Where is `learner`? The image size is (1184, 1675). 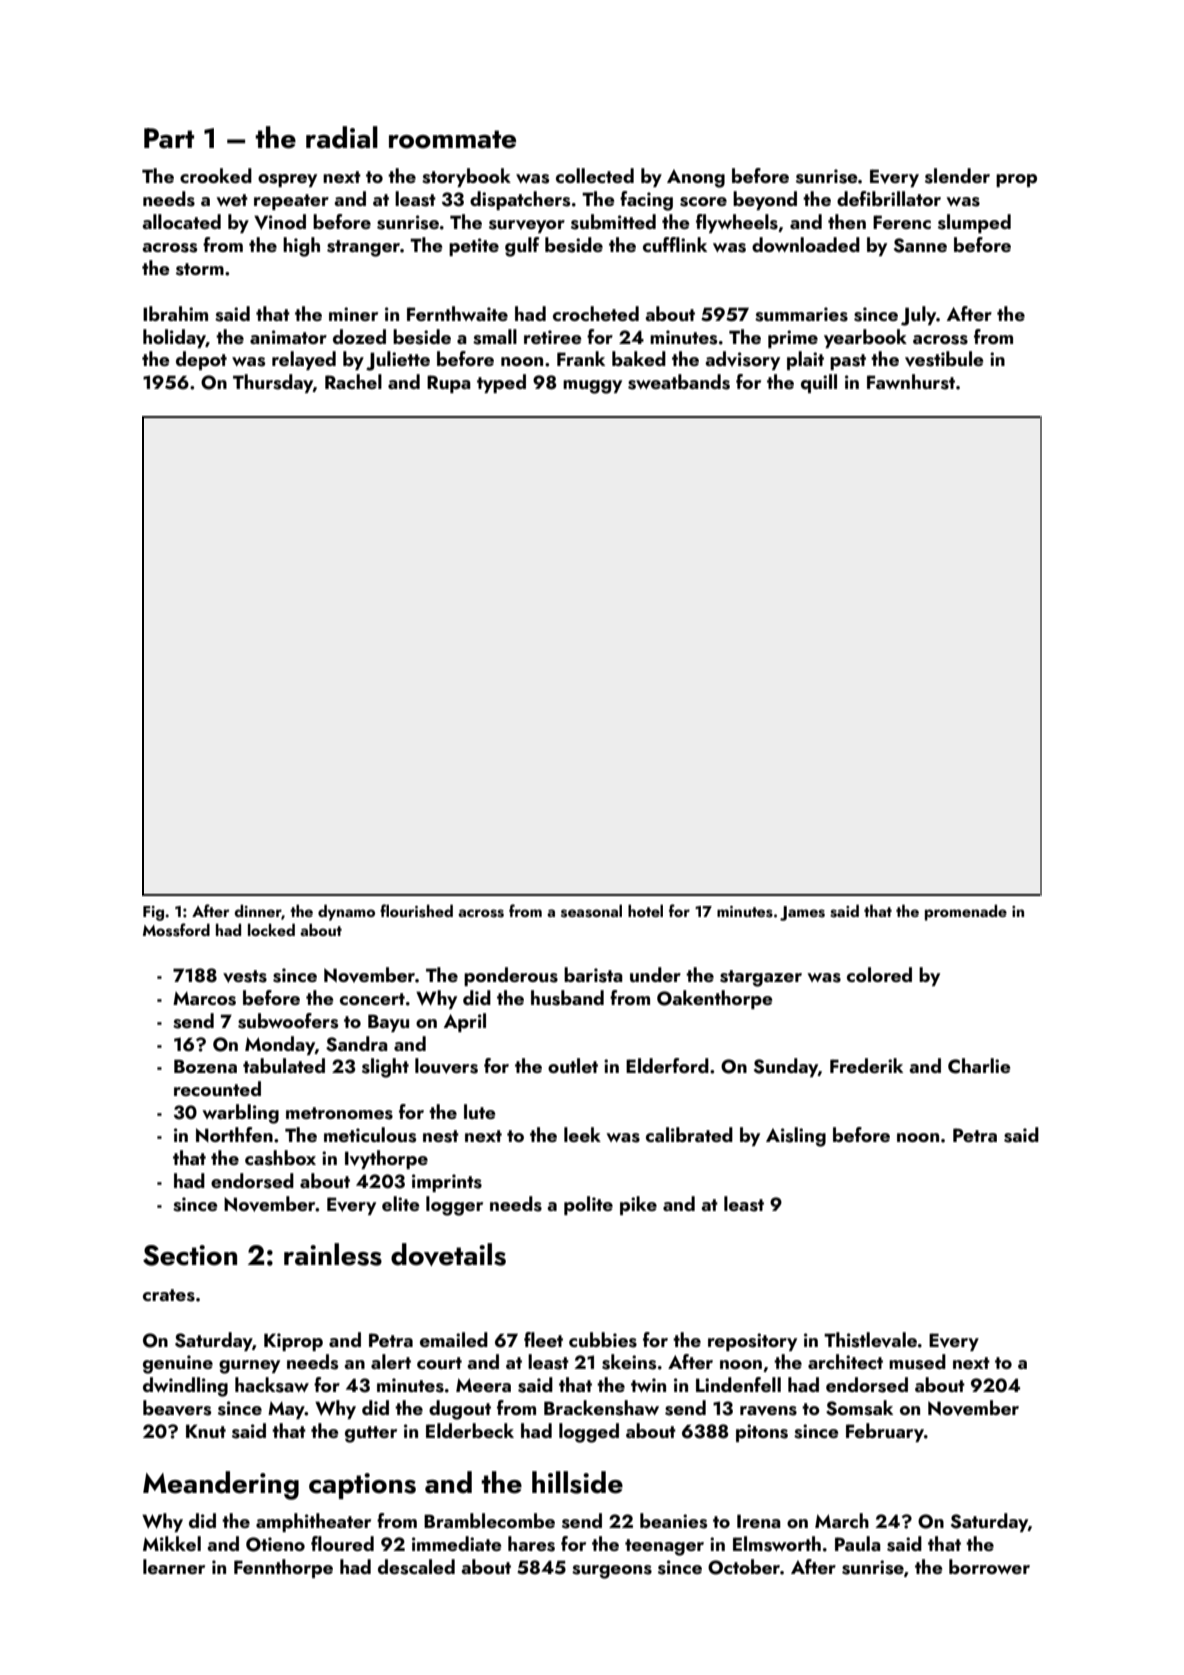 learner is located at coordinates (174, 1566).
